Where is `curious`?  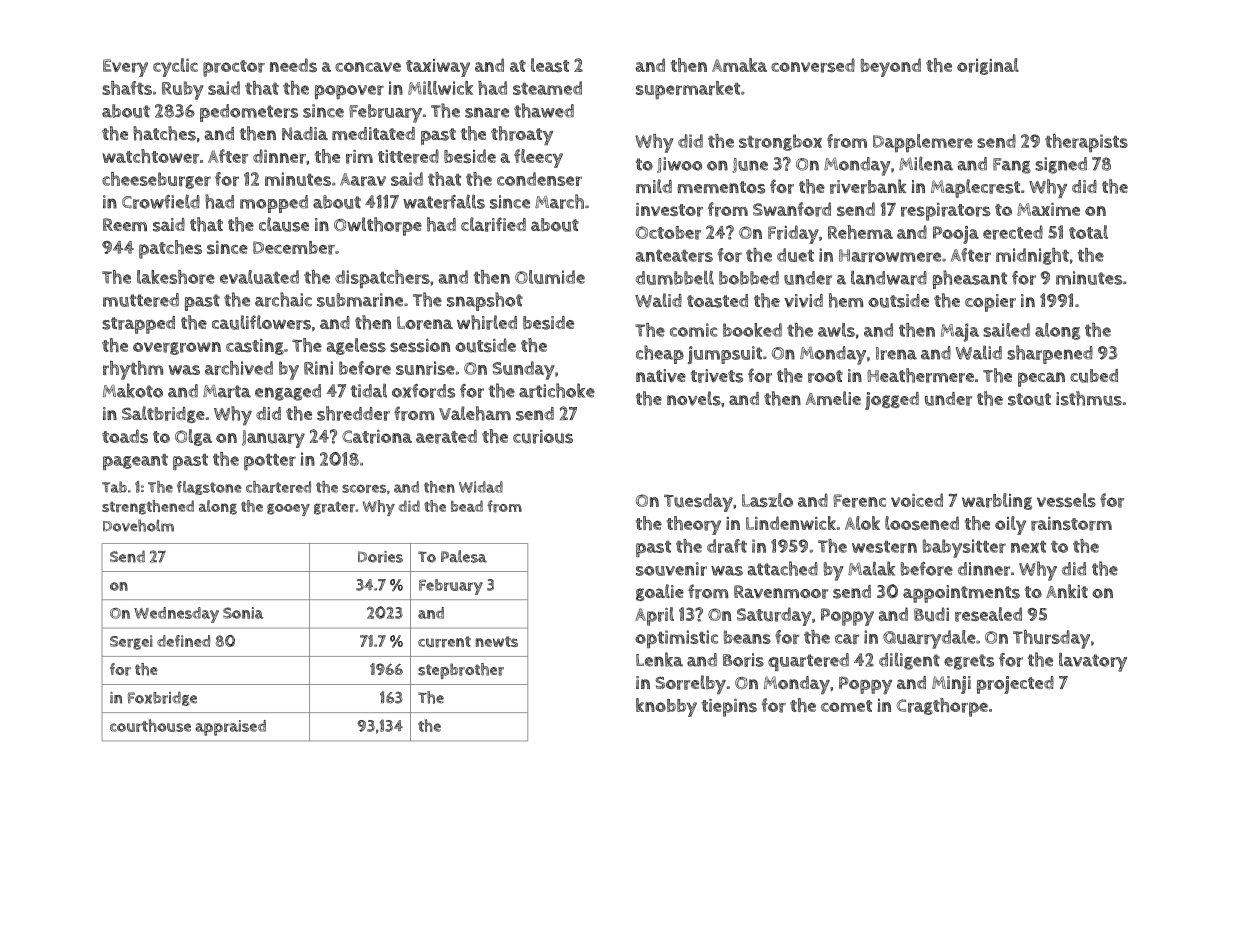 curious is located at coordinates (543, 437).
